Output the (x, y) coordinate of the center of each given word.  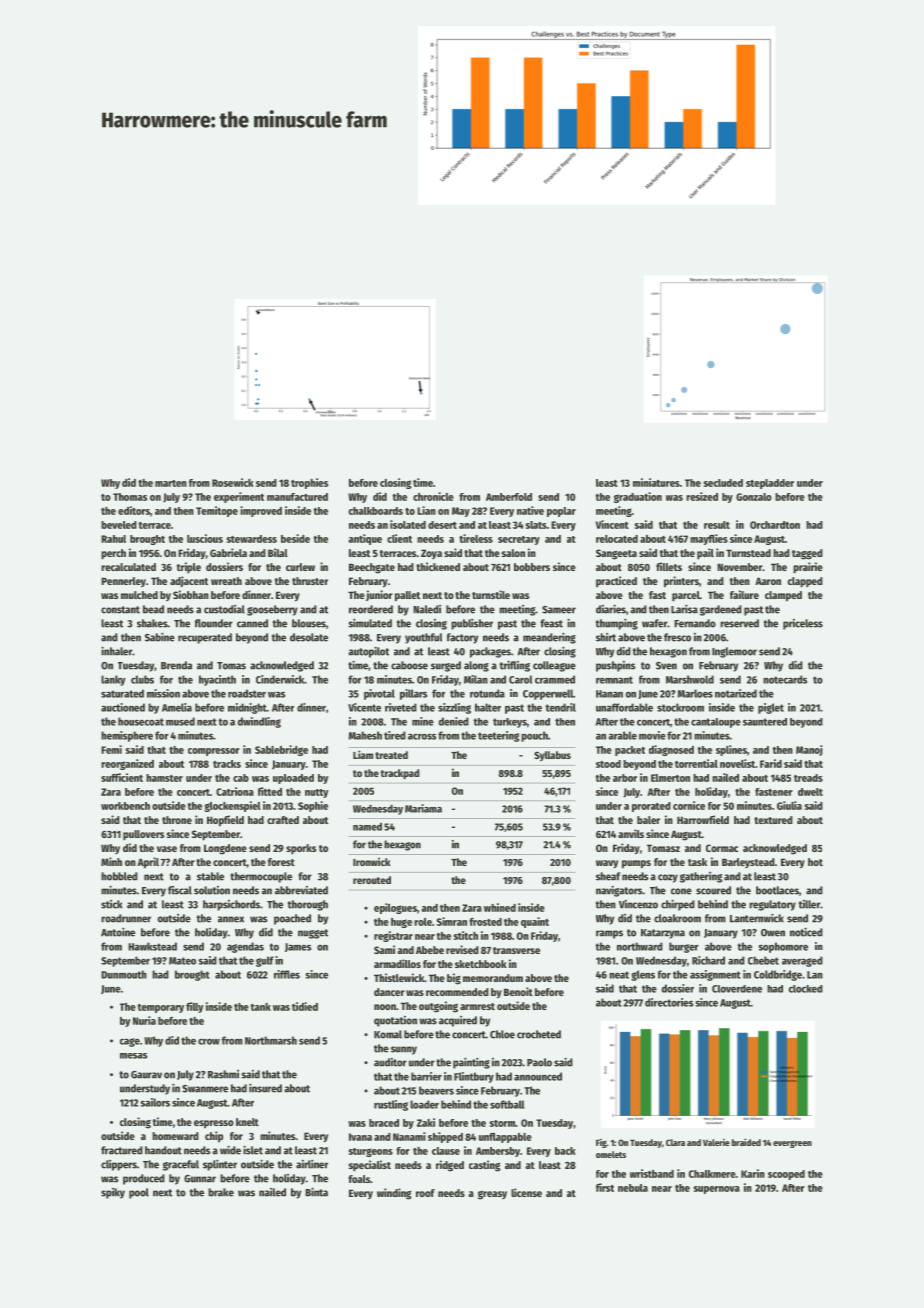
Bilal (278, 552)
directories (669, 1002)
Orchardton (775, 525)
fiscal (180, 890)
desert (442, 525)
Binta (316, 1192)
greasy (492, 1195)
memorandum (493, 978)
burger (684, 947)
